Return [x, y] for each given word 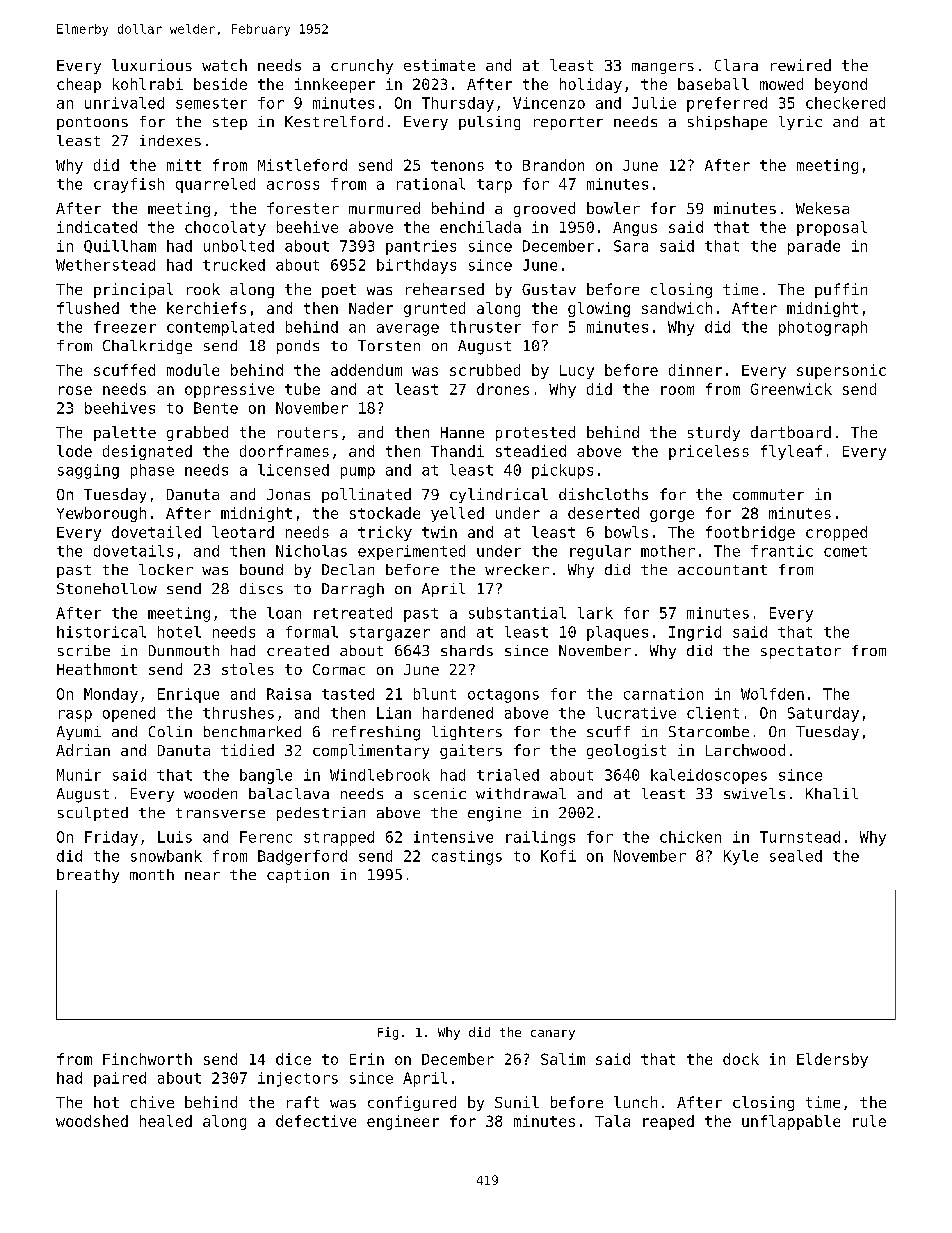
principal [133, 290]
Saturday [823, 714]
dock [741, 1059]
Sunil [517, 1102]
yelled [457, 514]
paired [120, 1079]
